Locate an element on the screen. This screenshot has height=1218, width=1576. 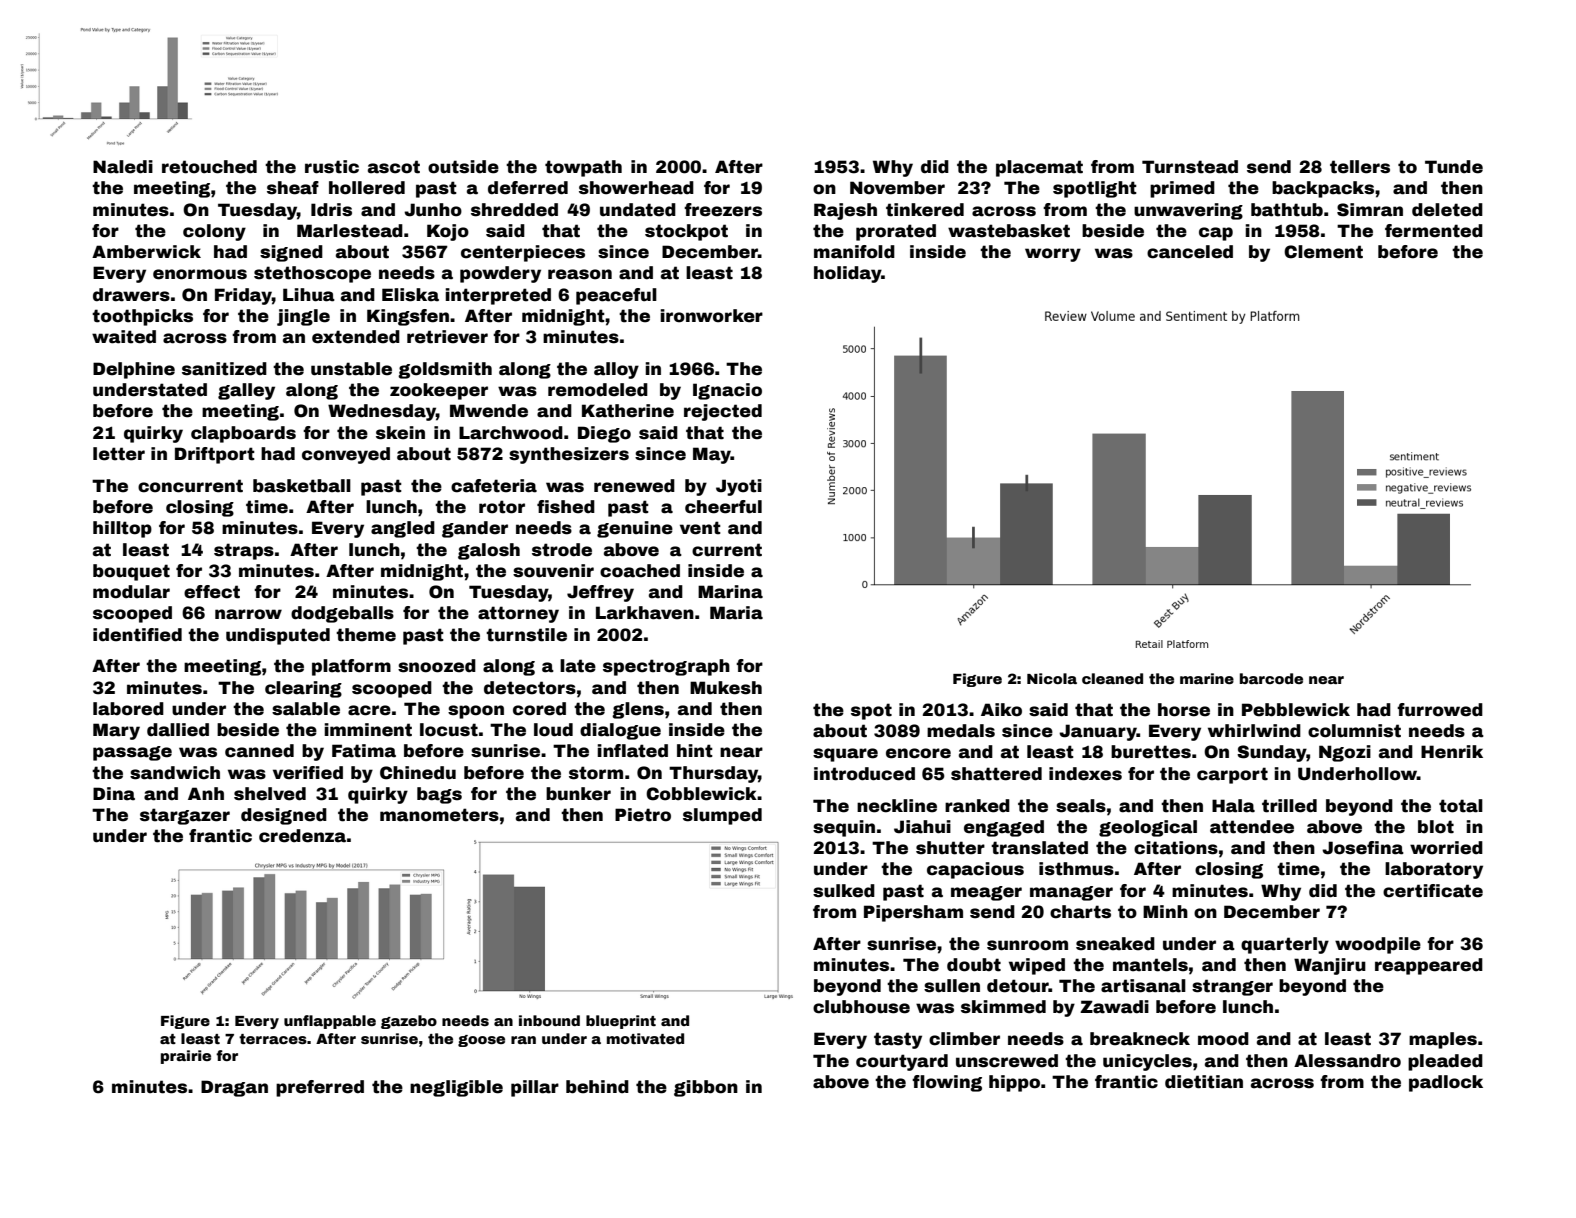
Jyoti is located at coordinates (739, 487).
